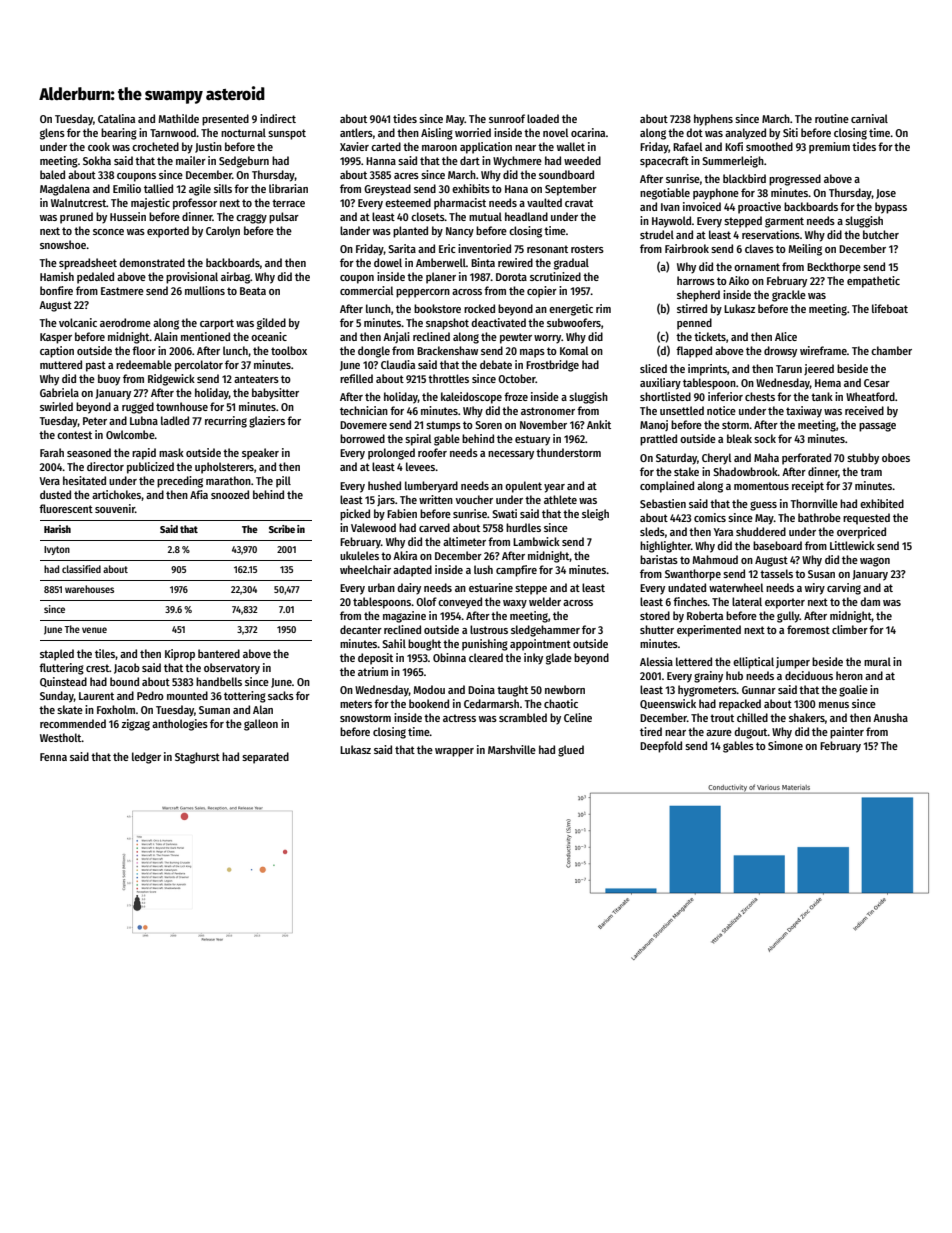  What do you see at coordinates (736, 587) in the screenshot?
I see `waterwheel` at bounding box center [736, 587].
